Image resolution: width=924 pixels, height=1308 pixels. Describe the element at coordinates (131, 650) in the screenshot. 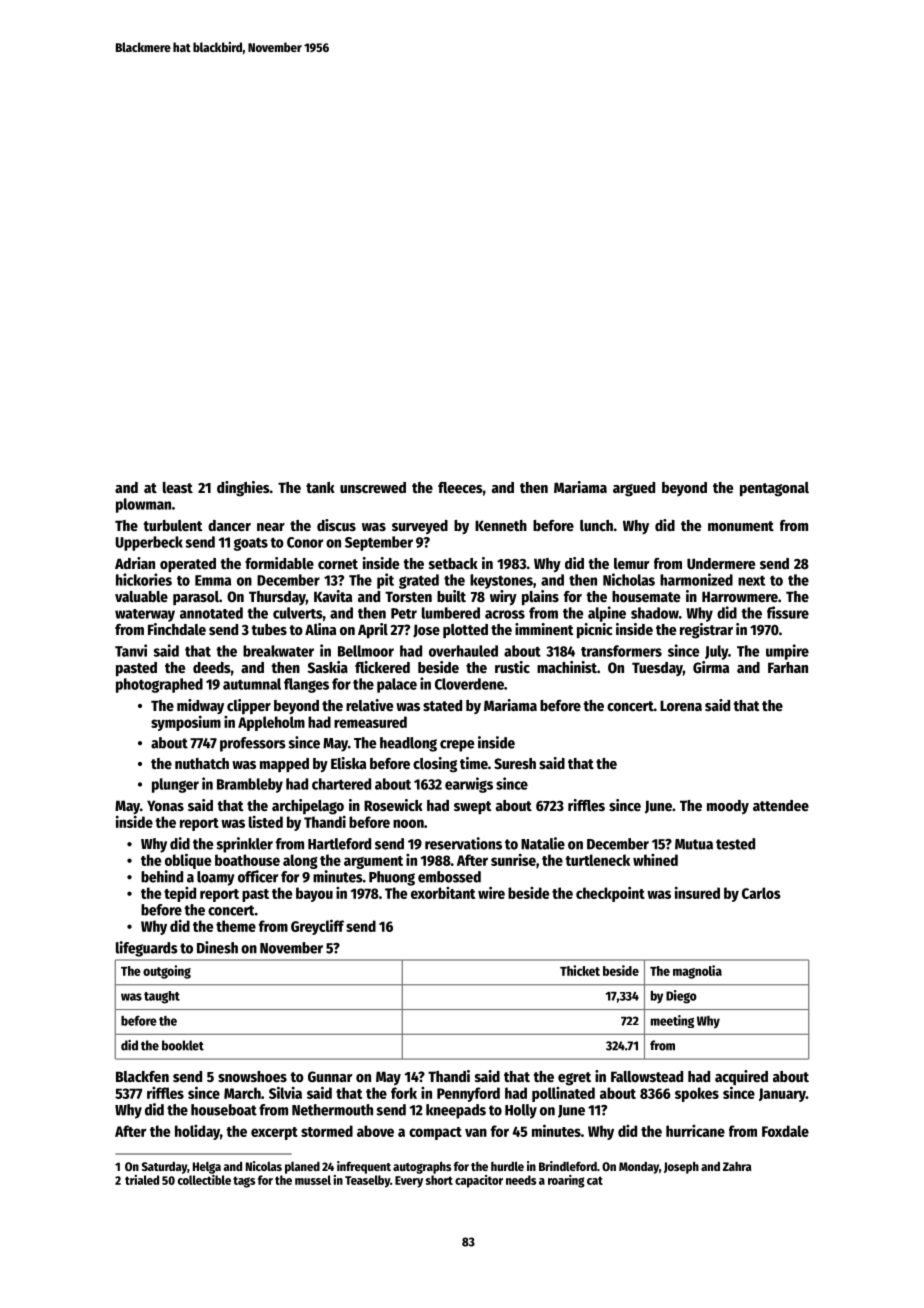

I see `Tanvi` at that location.
